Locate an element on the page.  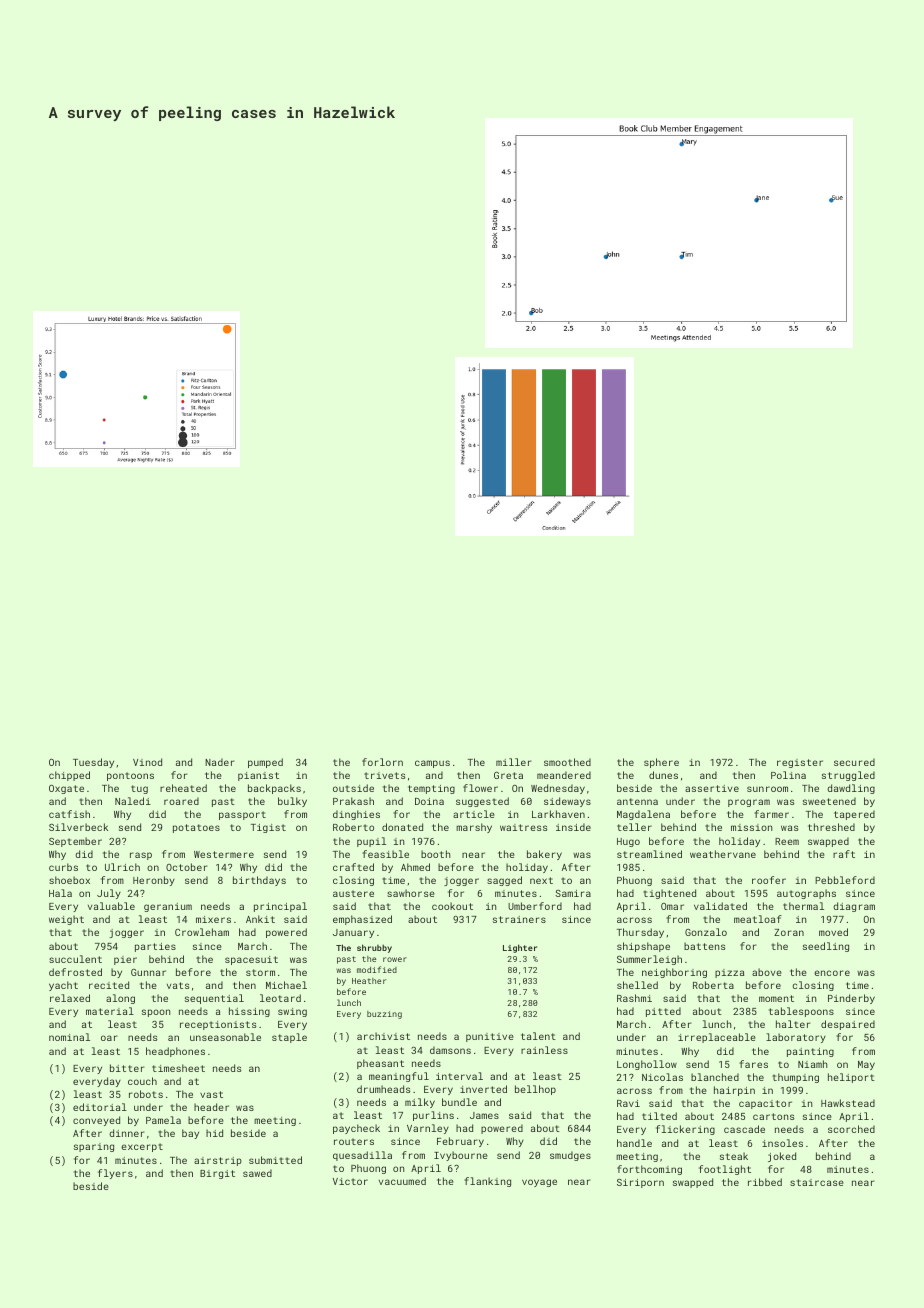
Vinod is located at coordinates (147, 762).
